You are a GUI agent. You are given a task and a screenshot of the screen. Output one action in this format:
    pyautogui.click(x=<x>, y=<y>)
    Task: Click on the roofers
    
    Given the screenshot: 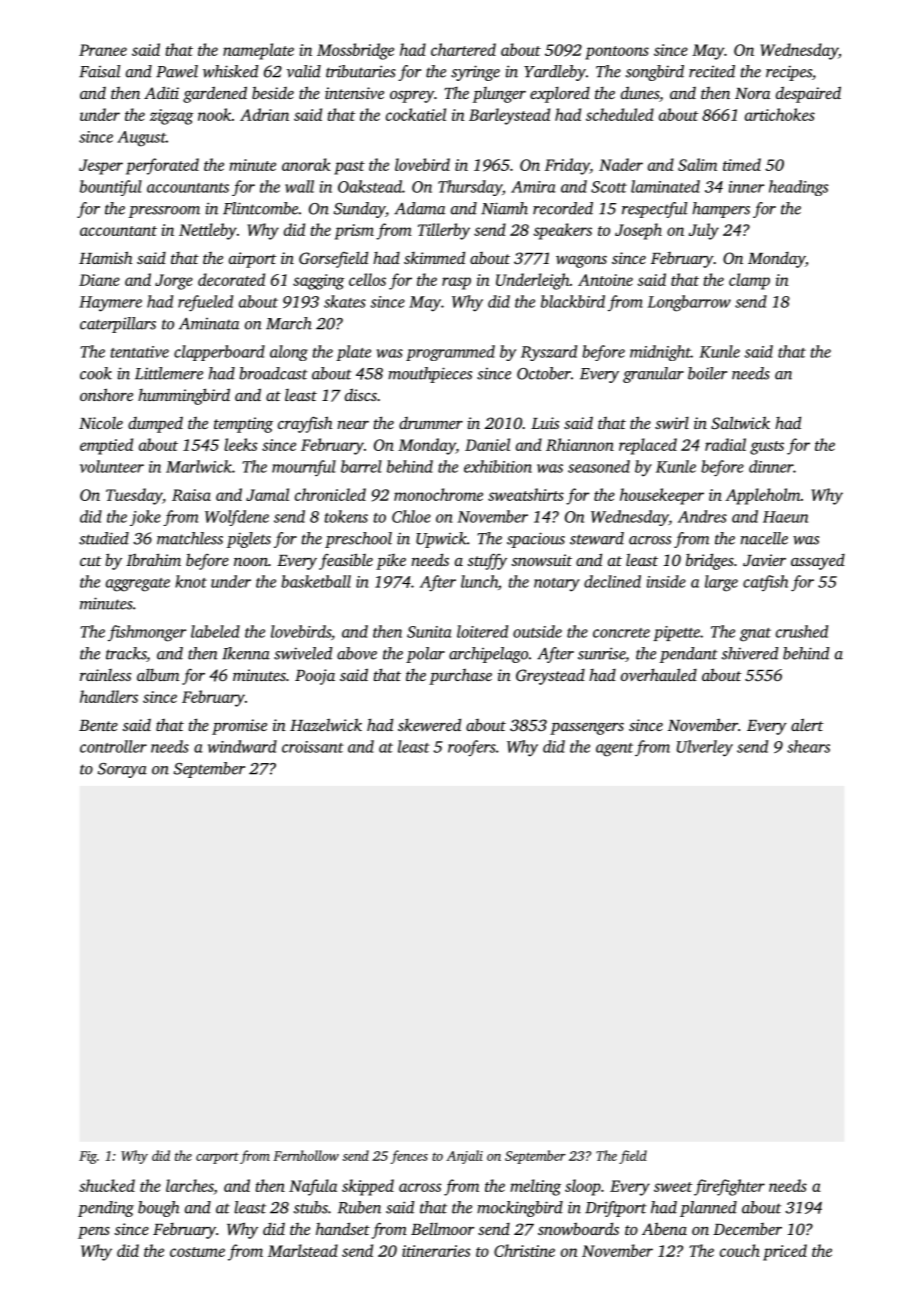 What is the action you would take?
    pyautogui.click(x=472, y=748)
